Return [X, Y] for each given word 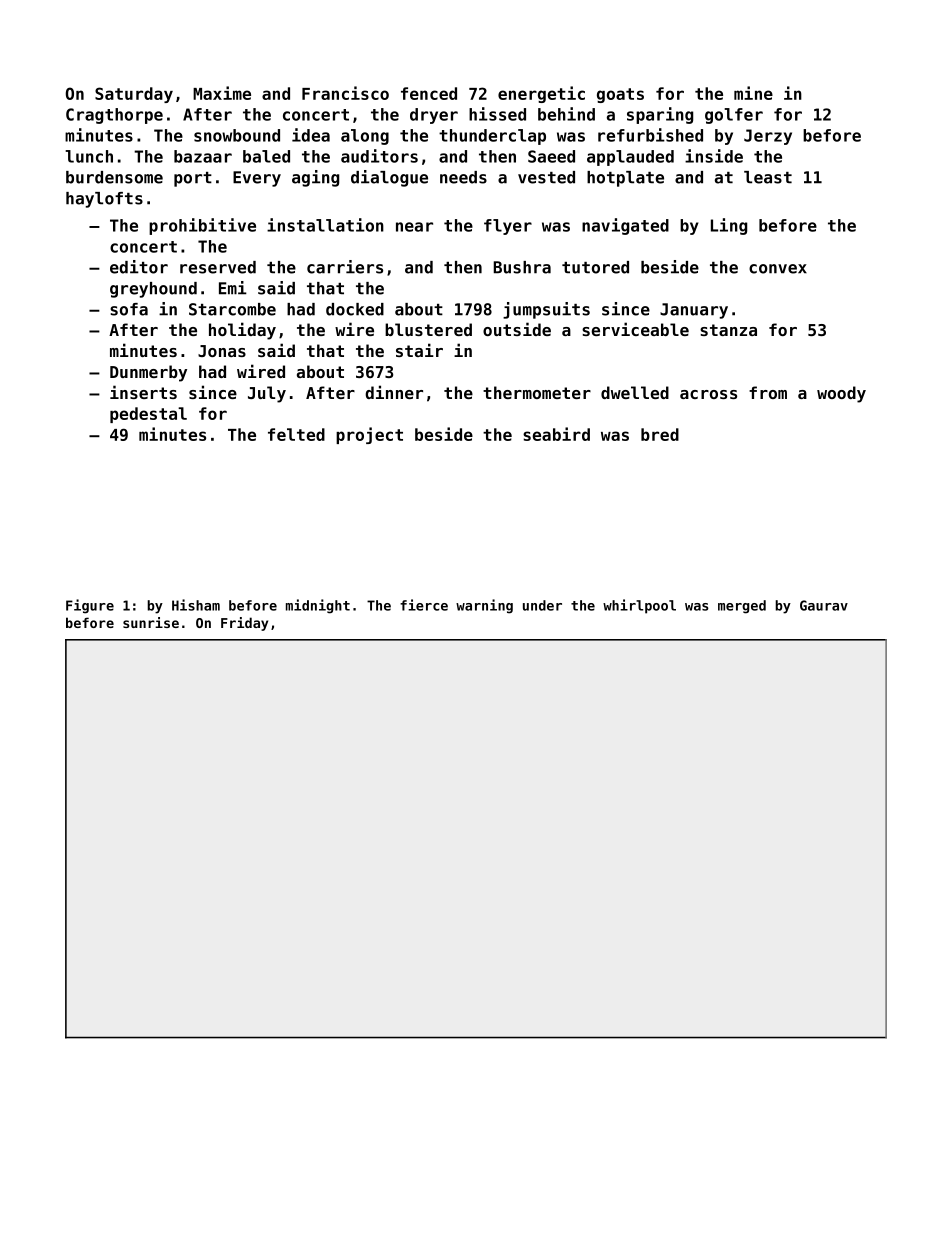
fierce [424, 605]
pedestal [148, 415]
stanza [728, 330]
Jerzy [768, 137]
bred [660, 434]
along [365, 137]
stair [419, 350]
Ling [729, 226]
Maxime [222, 93]
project [369, 435]
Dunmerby [148, 373]
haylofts [104, 200]
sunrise [151, 622]
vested [546, 177]
